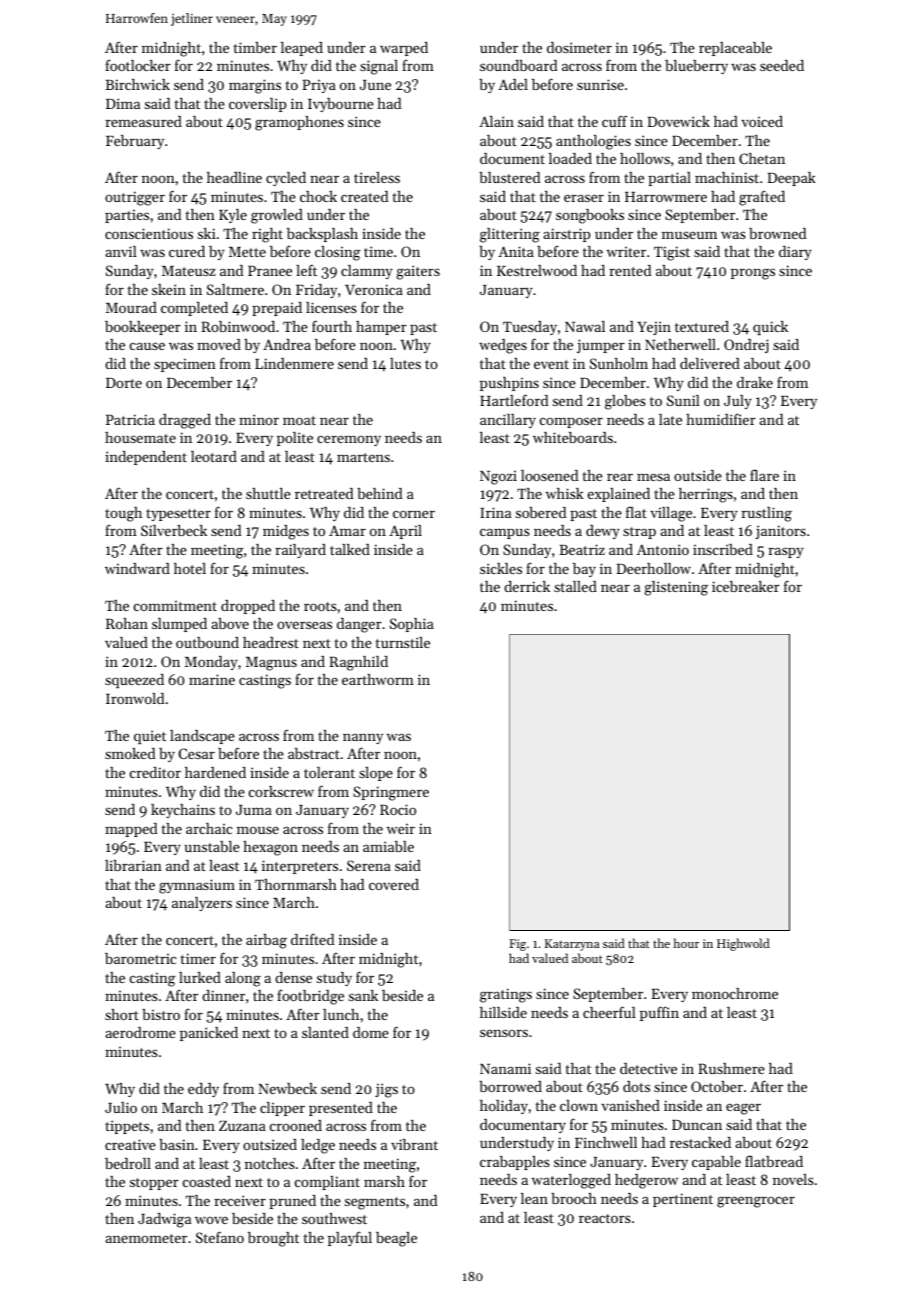  I want to click on Katarzyna, so click(572, 945).
